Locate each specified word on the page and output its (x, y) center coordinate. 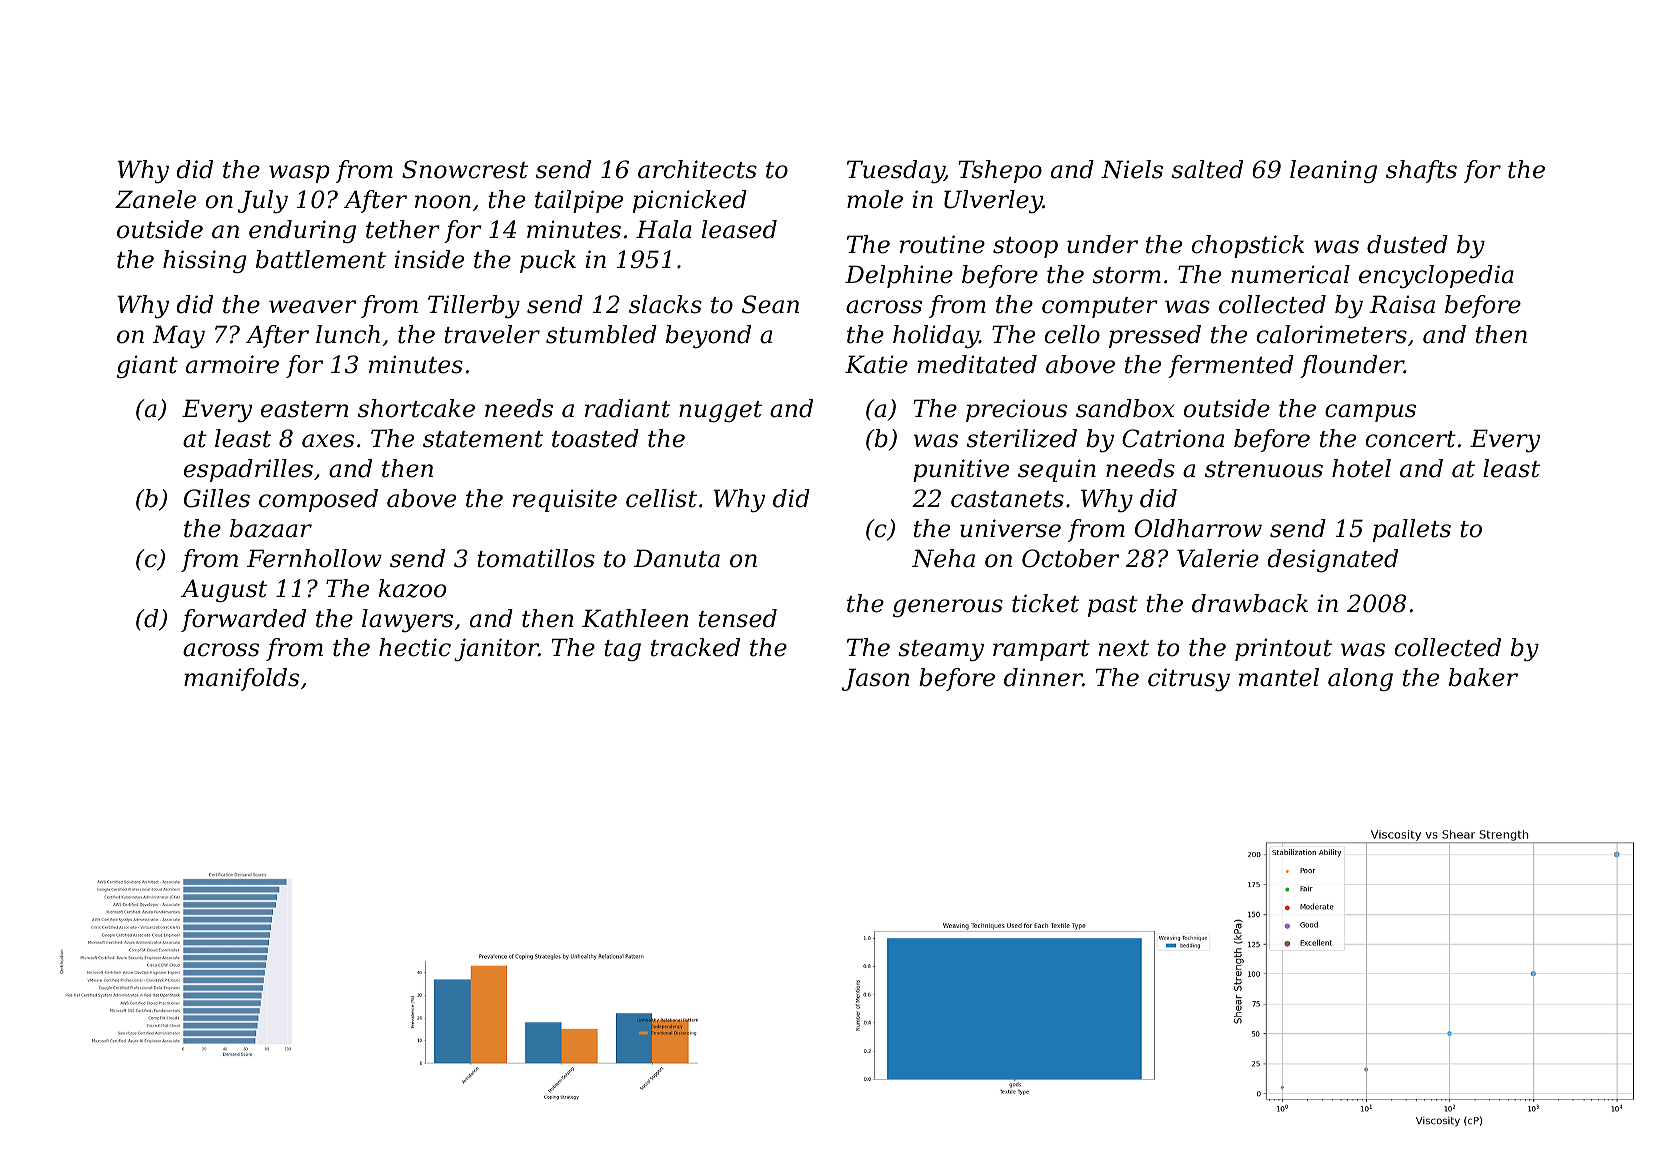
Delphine (899, 276)
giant (147, 366)
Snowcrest (465, 169)
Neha (943, 558)
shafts (1421, 171)
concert (1411, 439)
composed (318, 500)
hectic (415, 647)
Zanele (155, 199)
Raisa (1402, 304)
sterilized (1022, 438)
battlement (321, 259)
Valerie (1218, 558)
